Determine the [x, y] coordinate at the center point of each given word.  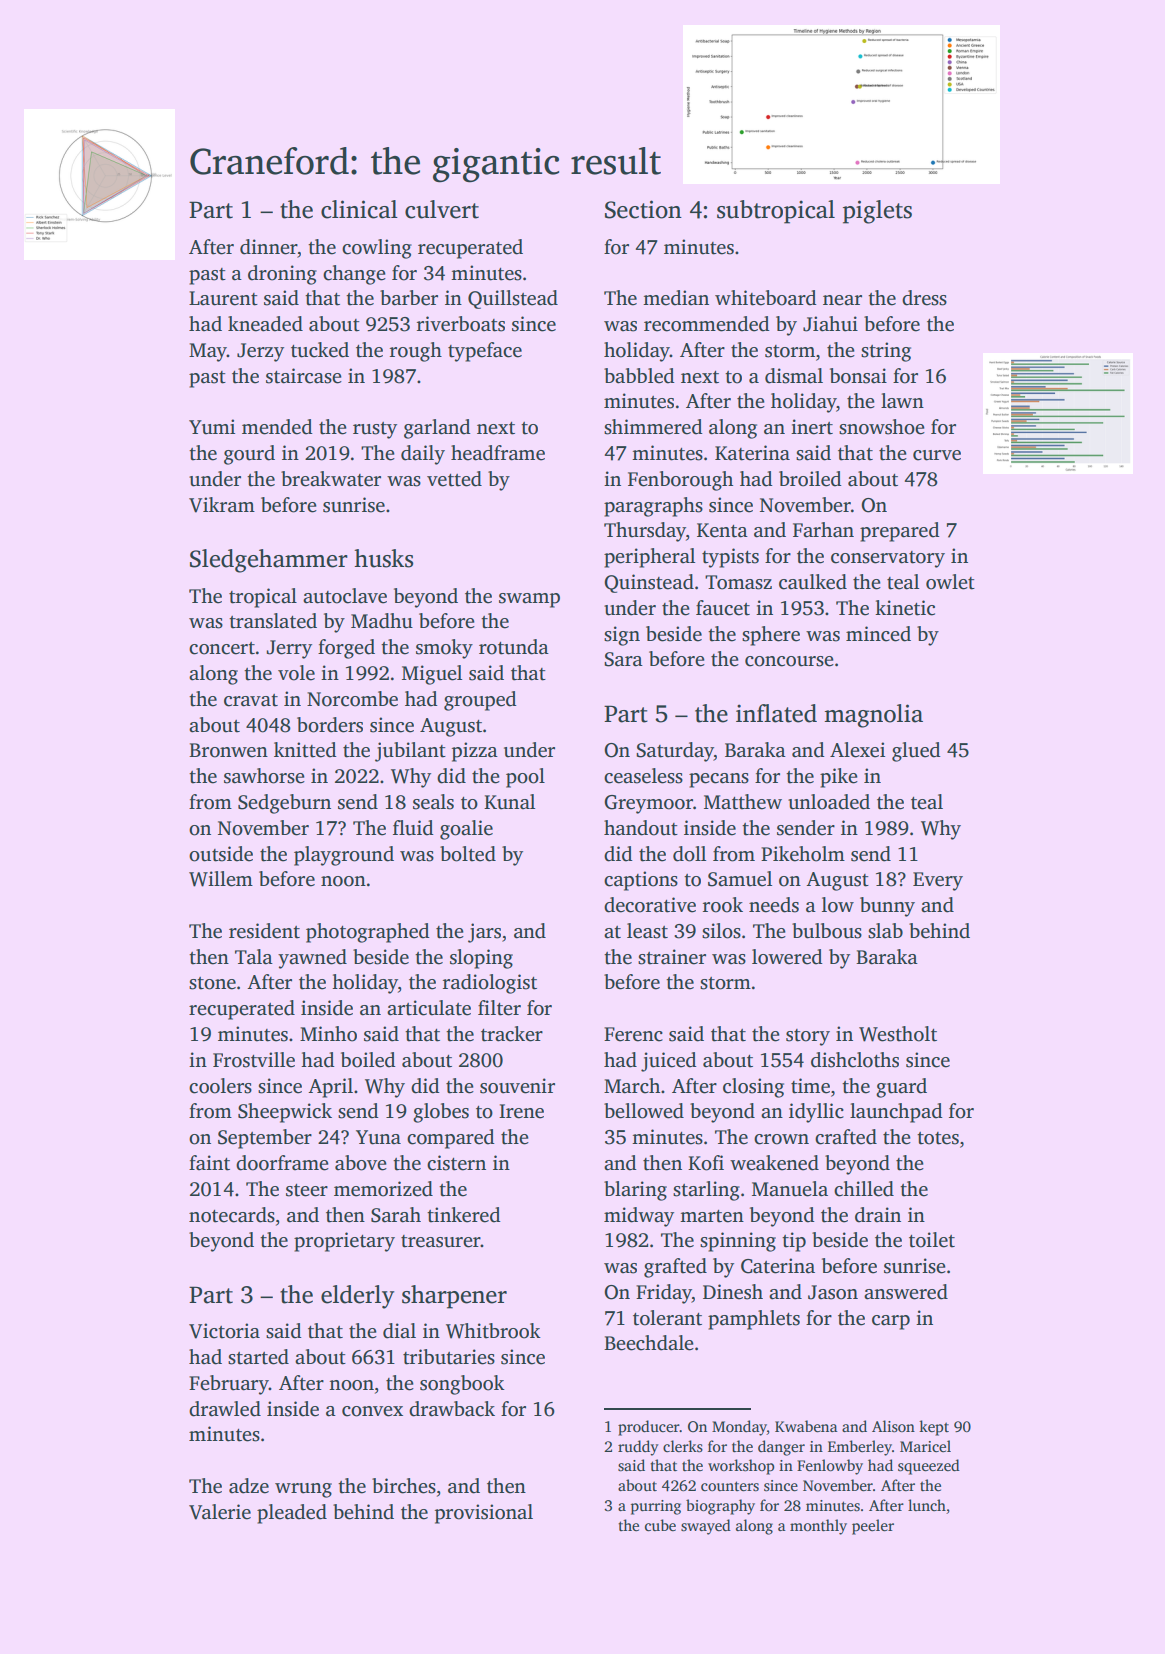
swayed [706, 1527]
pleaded [292, 1514]
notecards [232, 1215]
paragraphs [653, 507]
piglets [877, 212]
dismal [794, 376]
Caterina [778, 1266]
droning [282, 275]
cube [660, 1525]
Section [643, 209]
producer [649, 1428]
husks [383, 558]
